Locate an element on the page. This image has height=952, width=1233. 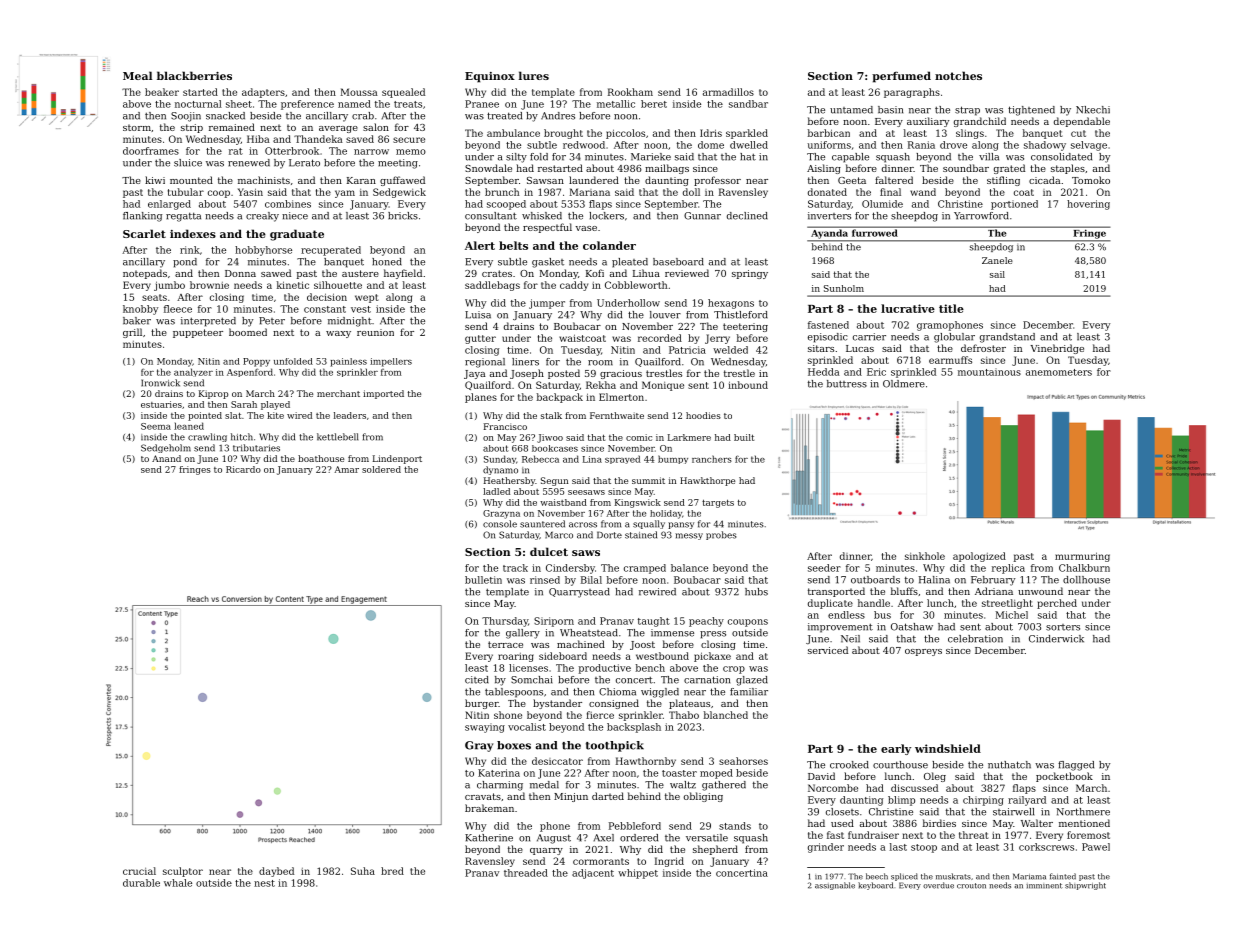
perched is located at coordinates (1057, 604).
